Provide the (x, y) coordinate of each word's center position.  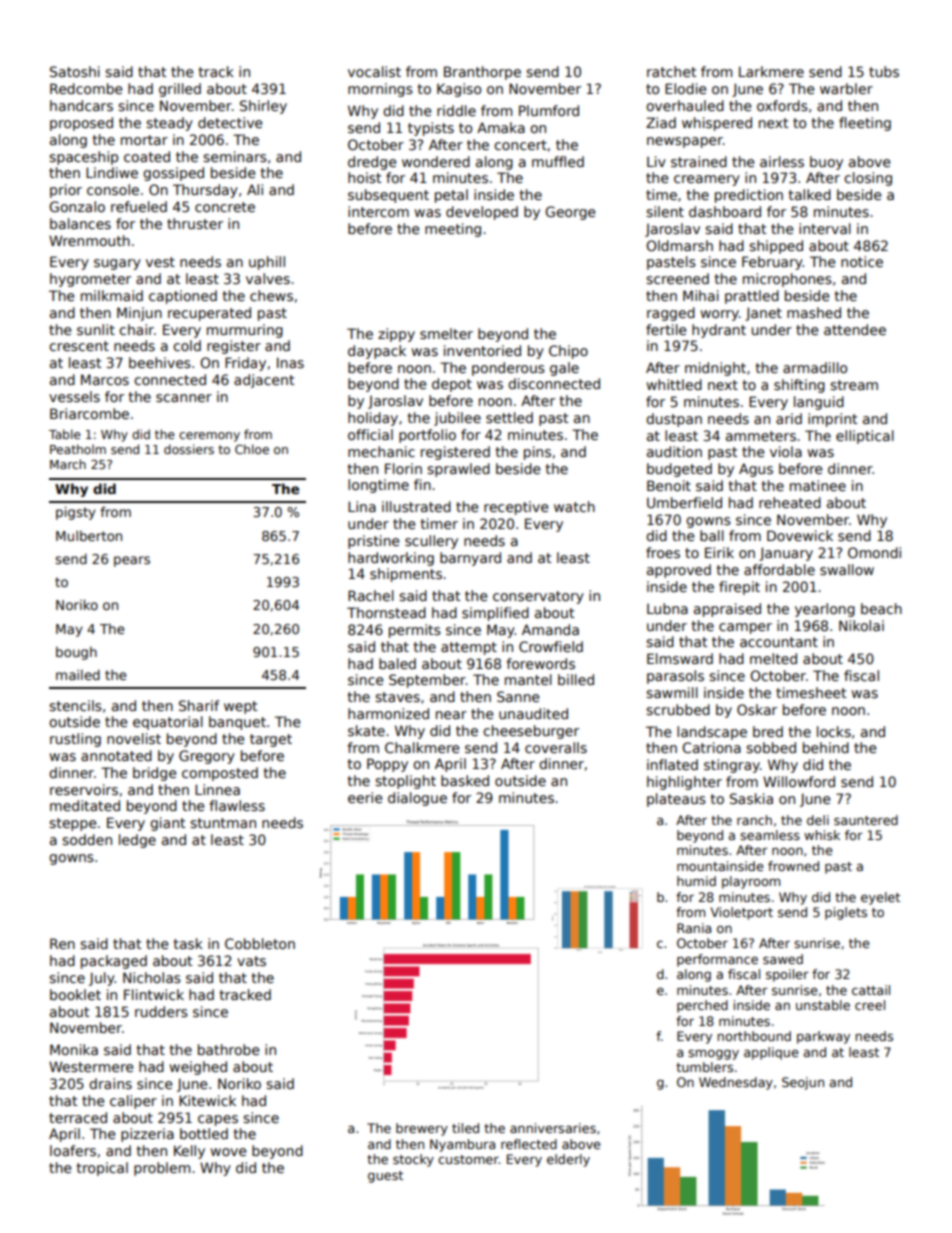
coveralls (556, 747)
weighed (198, 1068)
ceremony (209, 437)
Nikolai (861, 625)
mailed (78, 674)
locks (834, 731)
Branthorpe (482, 73)
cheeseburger (531, 732)
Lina (362, 506)
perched (702, 1006)
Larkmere (771, 71)
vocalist (374, 71)
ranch (754, 820)
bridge (155, 774)
